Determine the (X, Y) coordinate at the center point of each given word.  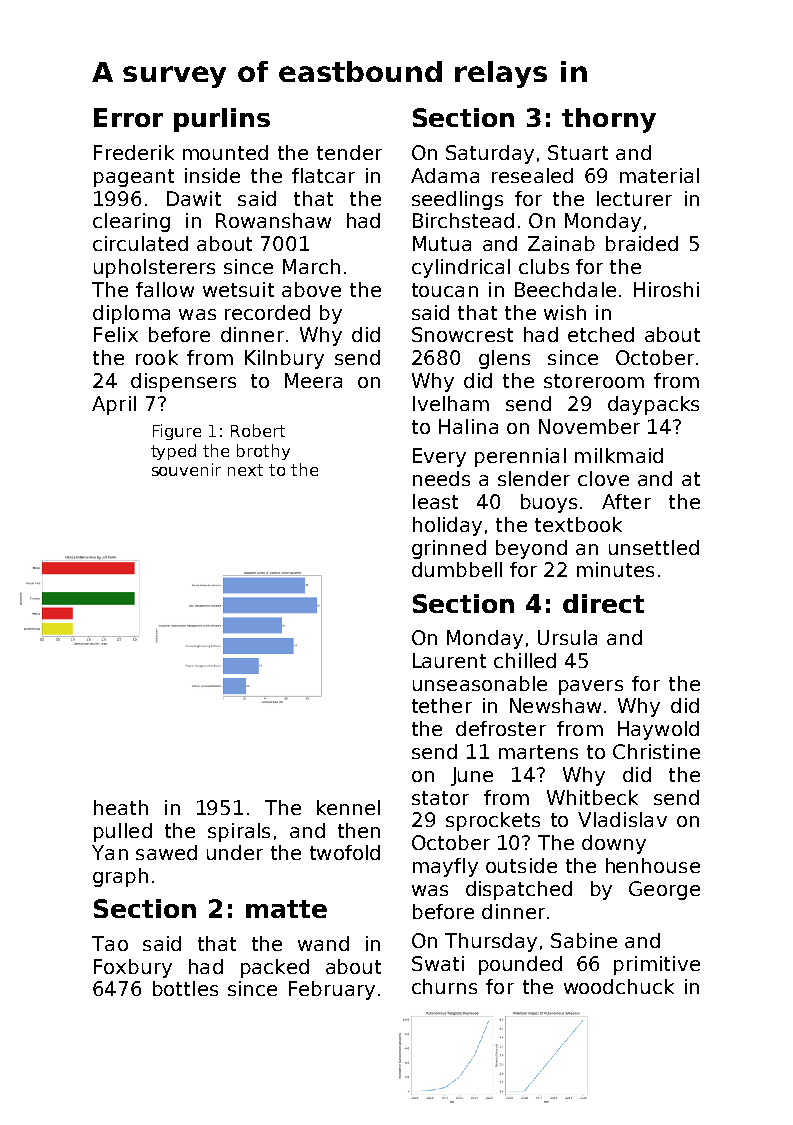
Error (128, 117)
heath (121, 807)
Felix (116, 334)
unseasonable (480, 683)
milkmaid (619, 455)
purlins (222, 120)
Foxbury (133, 968)
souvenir (186, 469)
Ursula (567, 637)
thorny (609, 120)
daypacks (653, 405)
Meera (313, 380)
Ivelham (451, 403)
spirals (239, 832)
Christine (656, 751)
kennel (348, 807)
